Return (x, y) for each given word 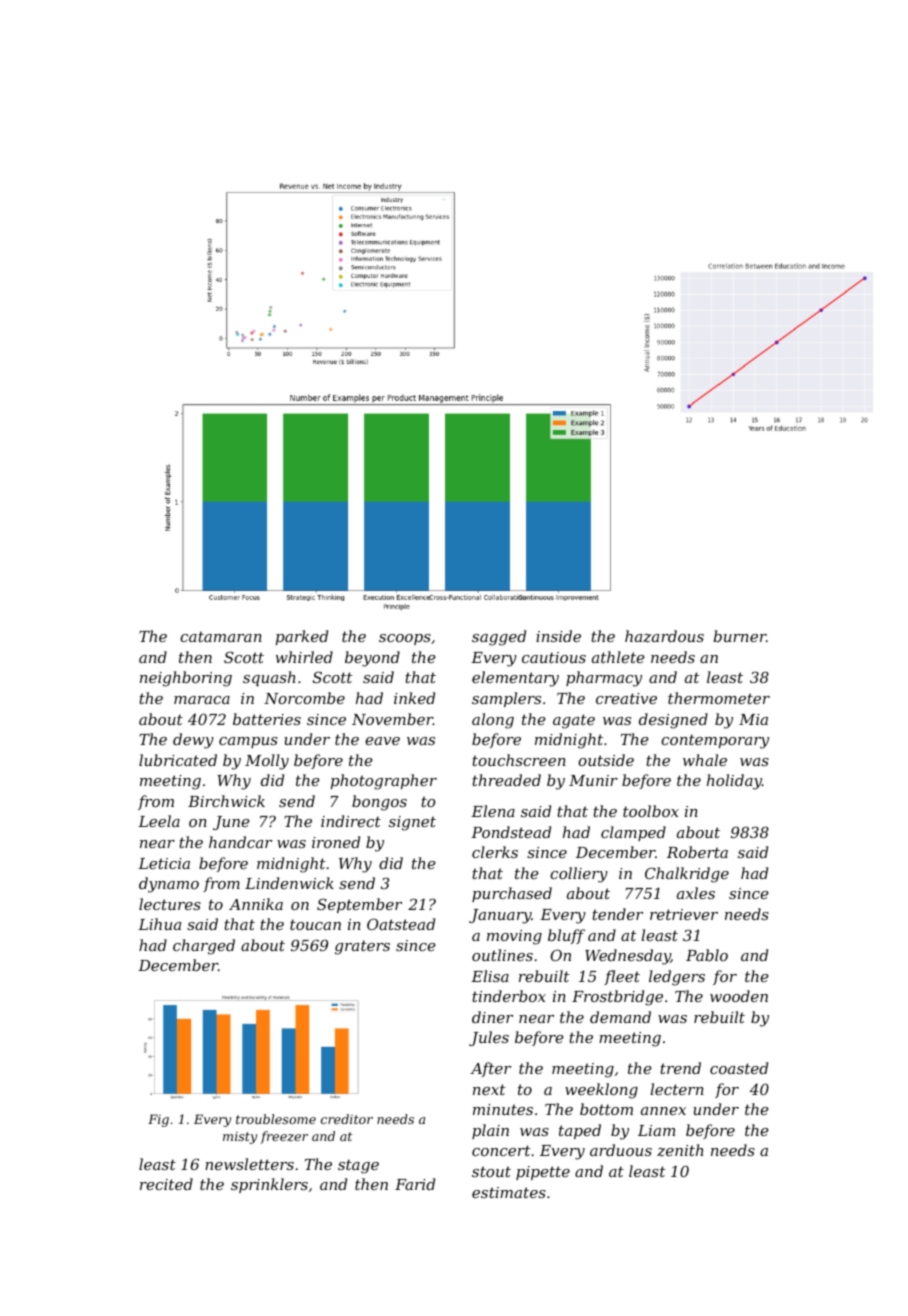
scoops (405, 639)
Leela (159, 821)
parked (302, 637)
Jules (489, 1038)
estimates (509, 1192)
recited (166, 1184)
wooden (739, 996)
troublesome (276, 1119)
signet (412, 823)
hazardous (664, 636)
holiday (734, 782)
